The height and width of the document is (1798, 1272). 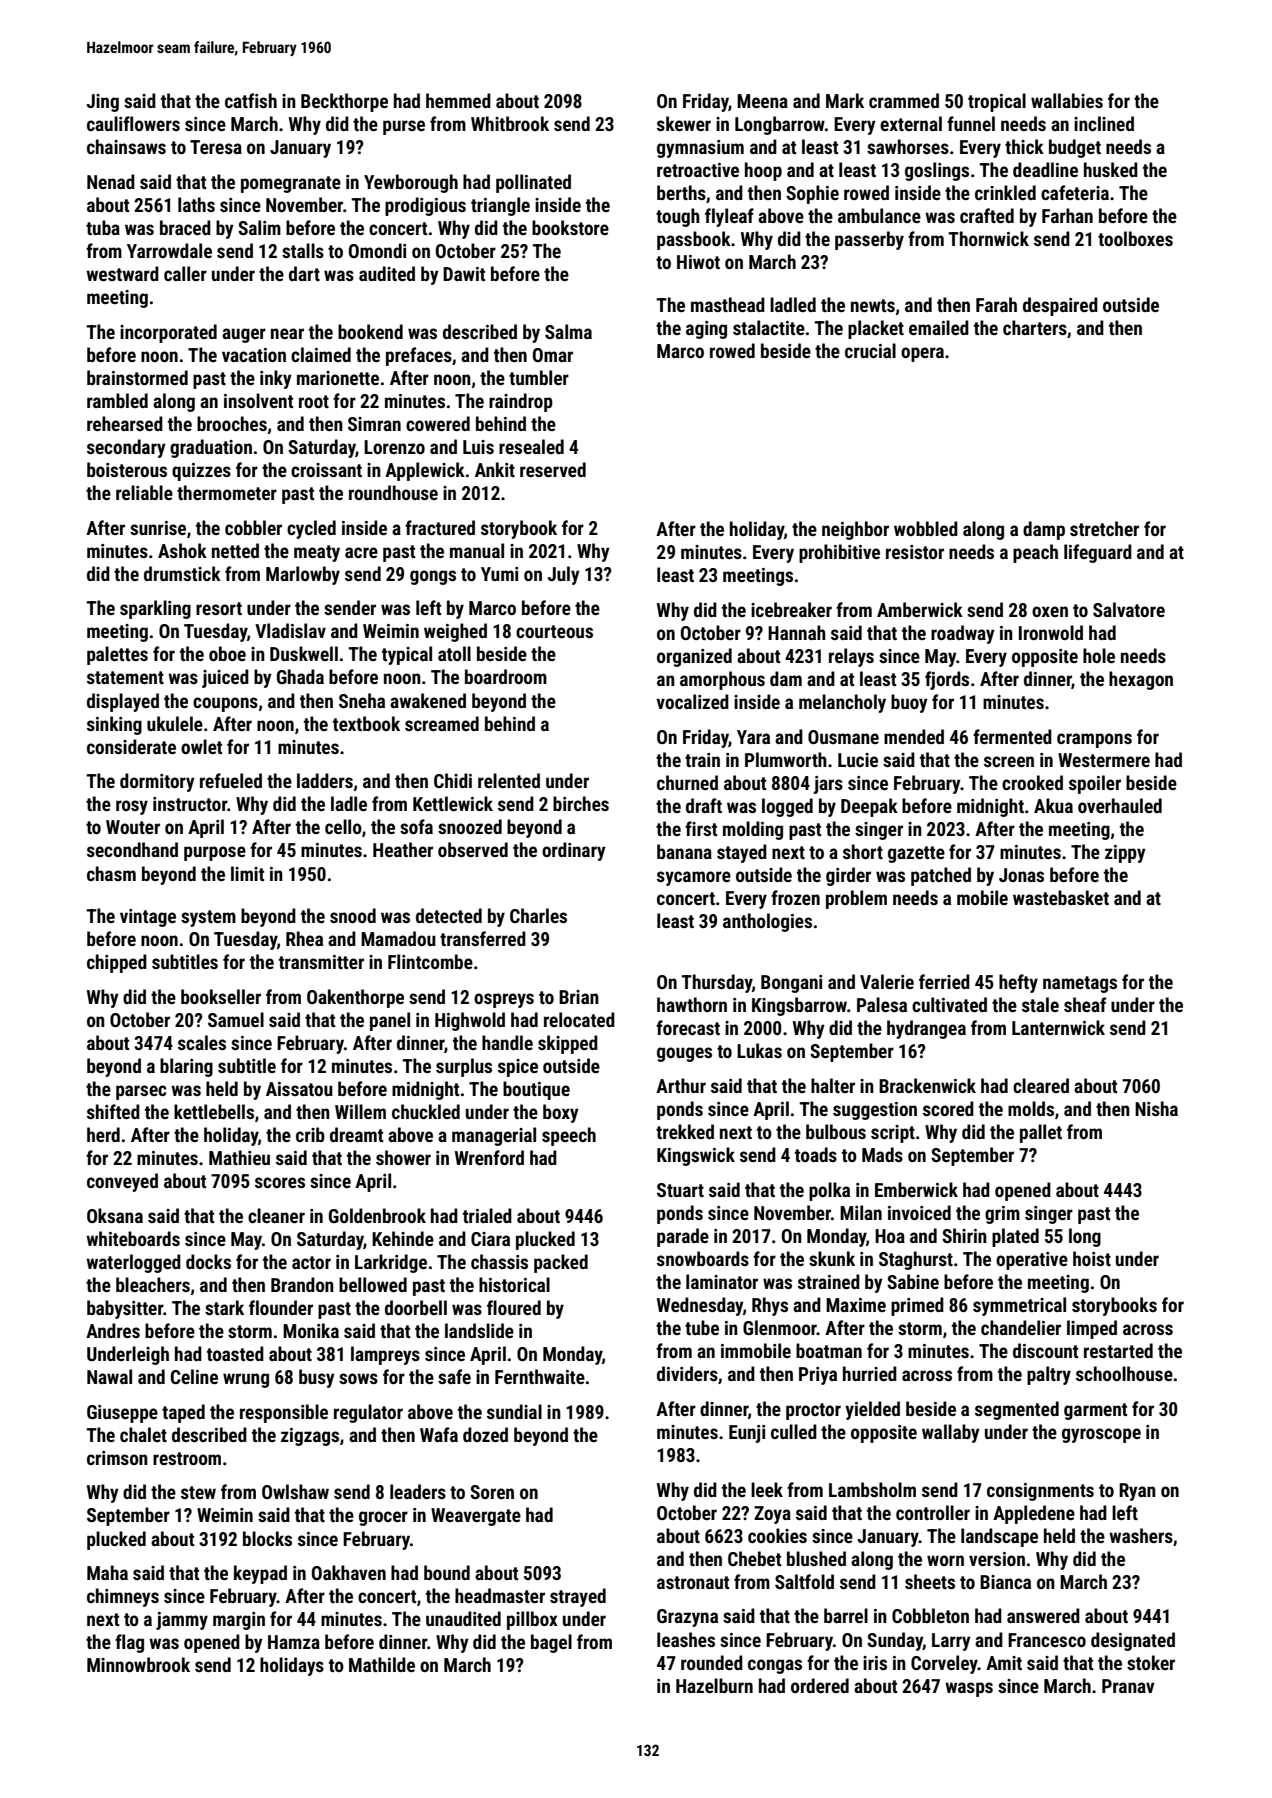 What do you see at coordinates (988, 238) in the document?
I see `Thornwick` at bounding box center [988, 238].
